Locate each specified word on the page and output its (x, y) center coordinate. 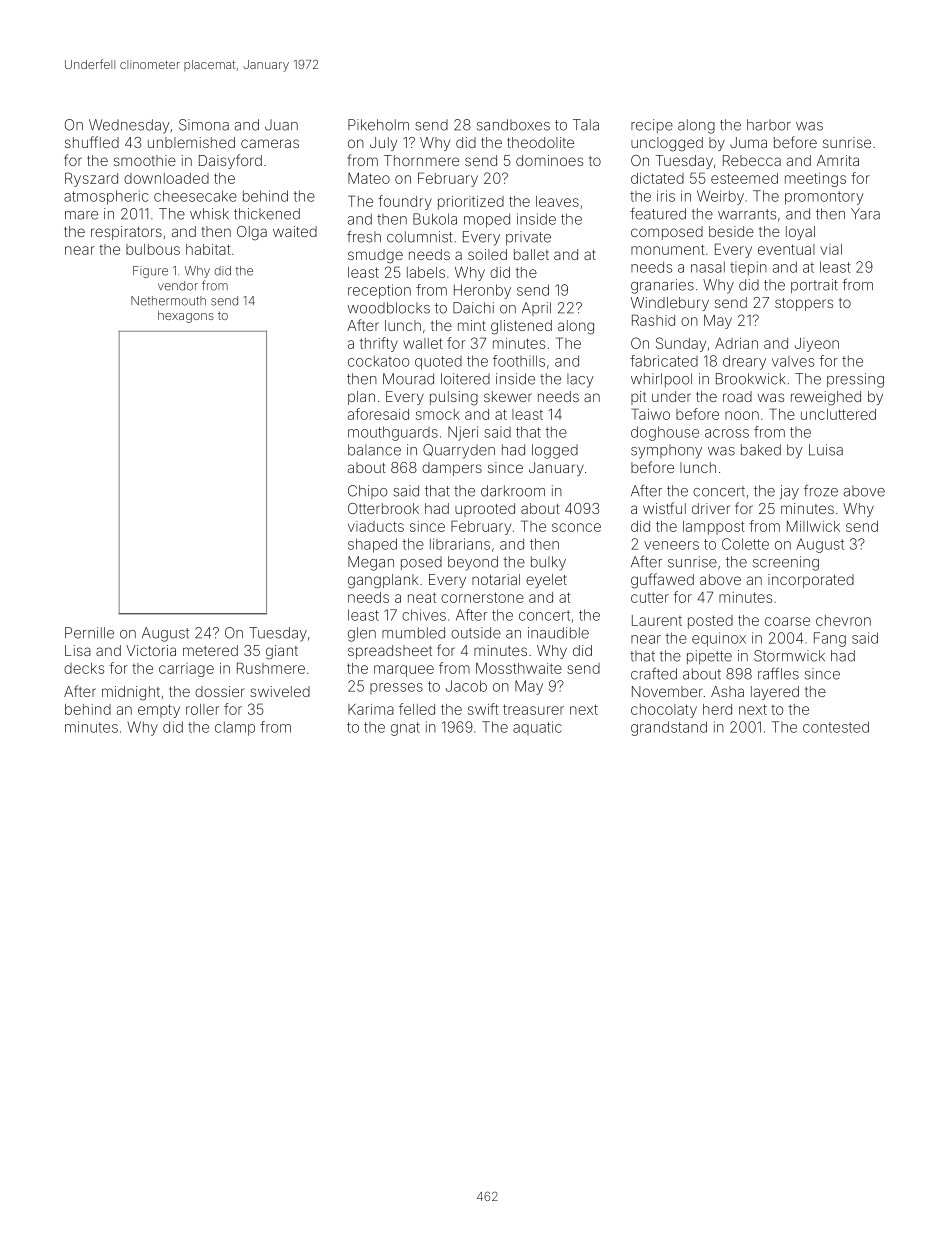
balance (374, 450)
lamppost (714, 528)
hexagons (186, 317)
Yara (865, 214)
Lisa (78, 650)
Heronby (482, 291)
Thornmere (421, 160)
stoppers (804, 304)
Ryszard (91, 179)
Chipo (367, 492)
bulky (548, 563)
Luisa (826, 450)
